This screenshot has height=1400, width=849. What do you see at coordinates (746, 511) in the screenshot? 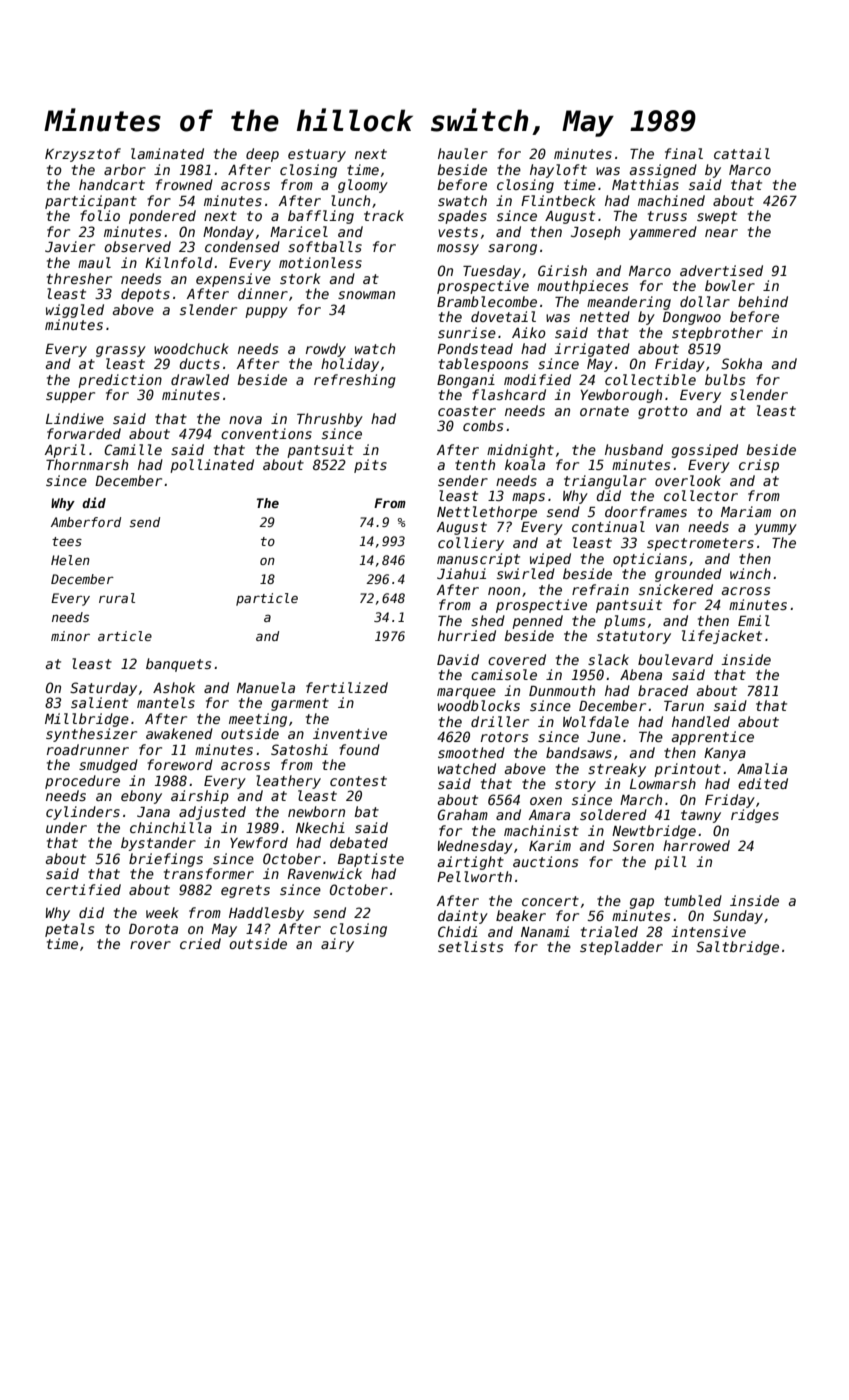
I see `Mariam` at bounding box center [746, 511].
